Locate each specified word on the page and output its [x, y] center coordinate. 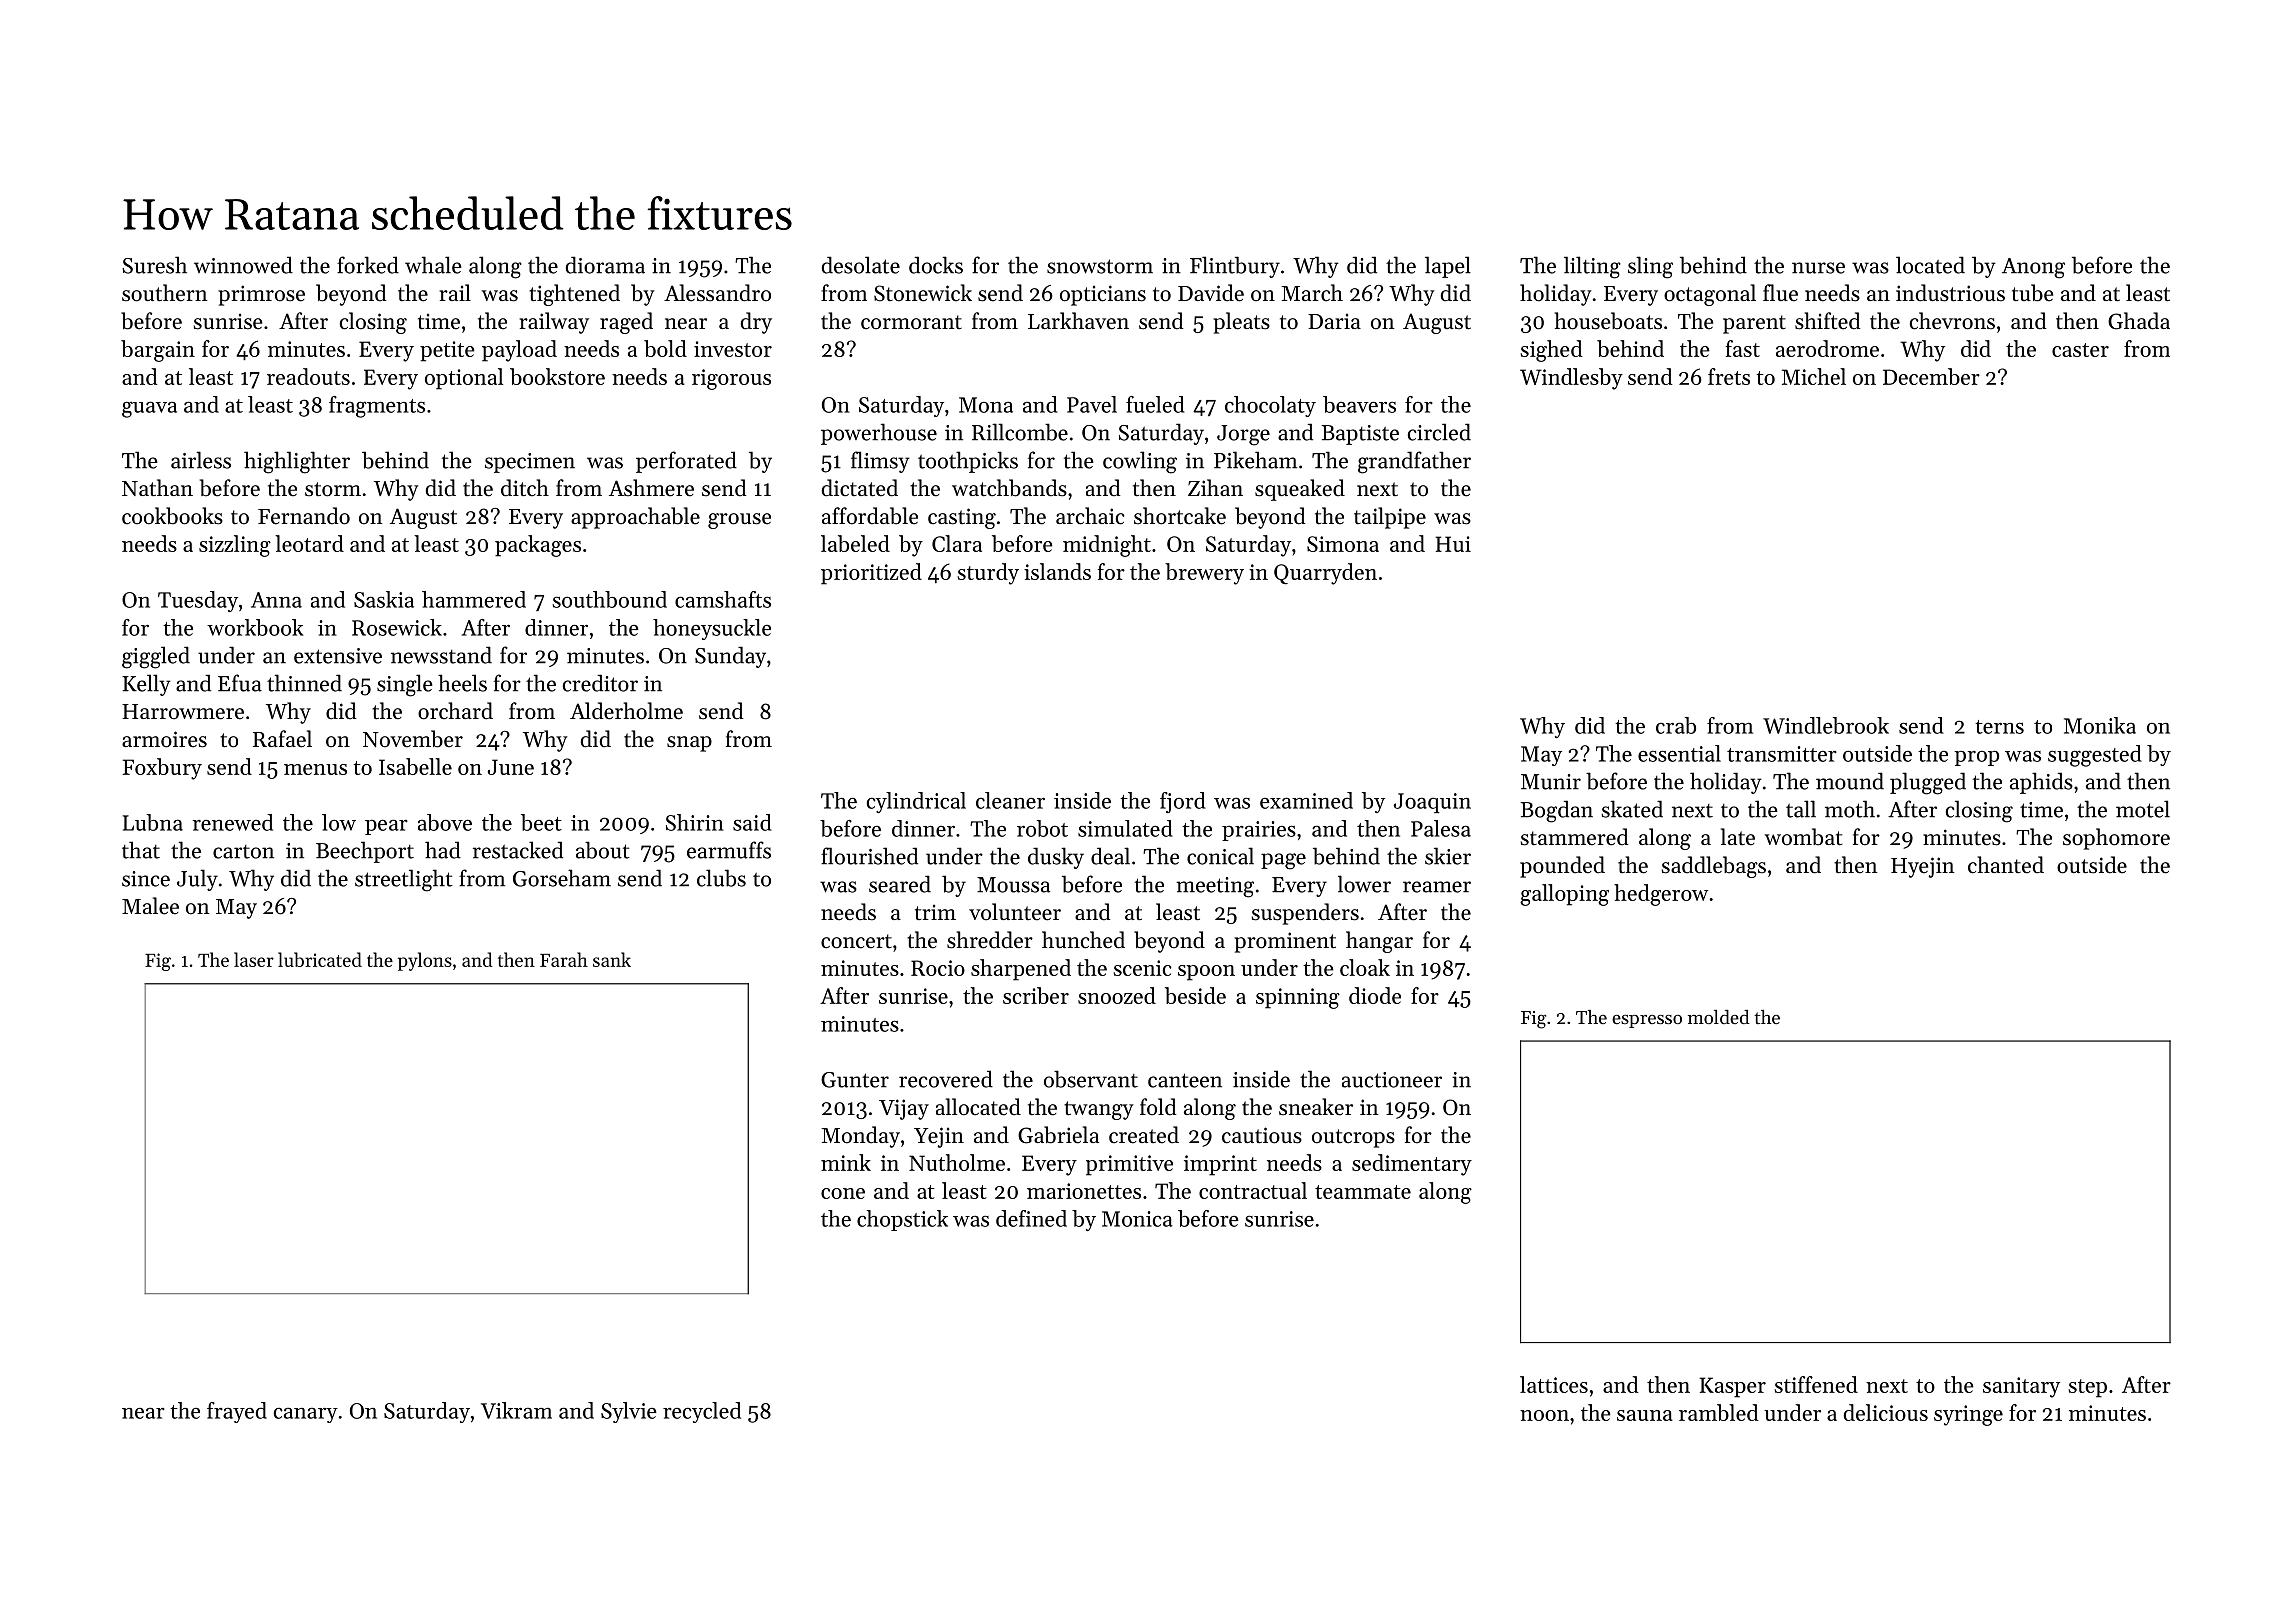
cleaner [1010, 800]
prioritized [871, 574]
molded [1719, 1017]
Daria [1334, 321]
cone [843, 1193]
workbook [255, 627]
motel [2143, 809]
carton [243, 852]
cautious [1262, 1135]
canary [306, 1415]
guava [149, 409]
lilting [1592, 267]
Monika [2100, 725]
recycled [702, 1412]
